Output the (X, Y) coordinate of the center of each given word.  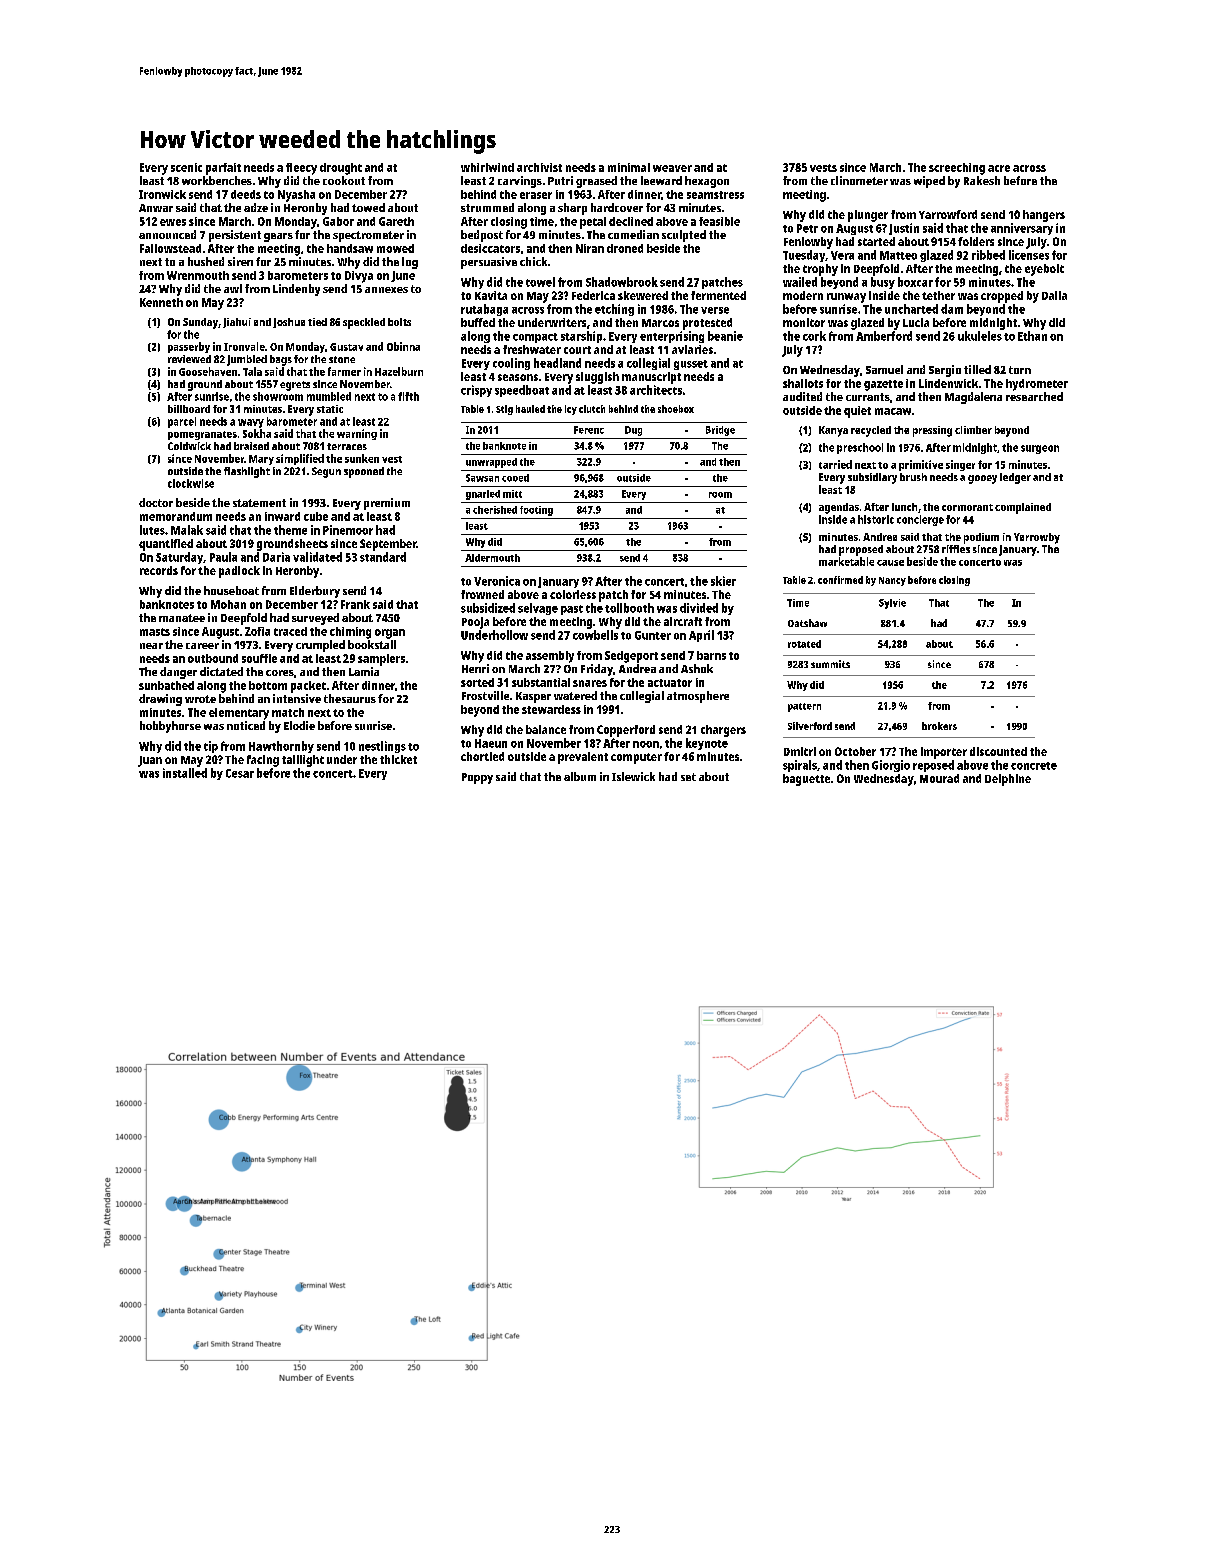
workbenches (217, 180)
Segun (326, 472)
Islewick (633, 776)
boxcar (915, 282)
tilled (977, 369)
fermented (718, 295)
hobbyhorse (170, 727)
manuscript (651, 378)
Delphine (1008, 780)
